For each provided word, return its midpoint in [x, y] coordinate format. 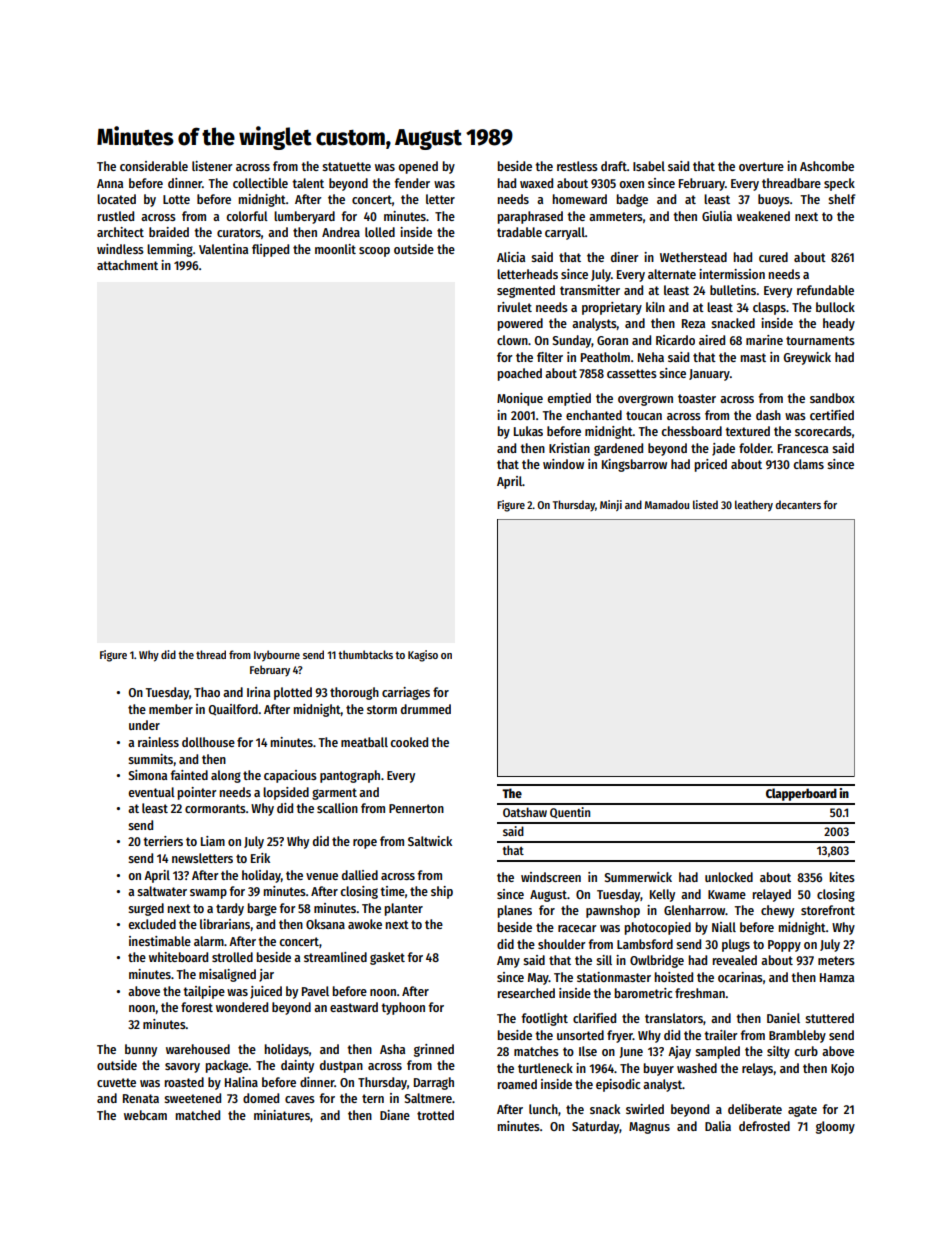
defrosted [764, 1126]
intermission [732, 274]
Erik [260, 858]
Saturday [595, 1127]
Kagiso [423, 656]
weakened [763, 216]
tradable [519, 232]
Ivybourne [277, 656]
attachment [127, 265]
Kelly [662, 895]
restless [577, 166]
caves [300, 1099]
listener [212, 166]
